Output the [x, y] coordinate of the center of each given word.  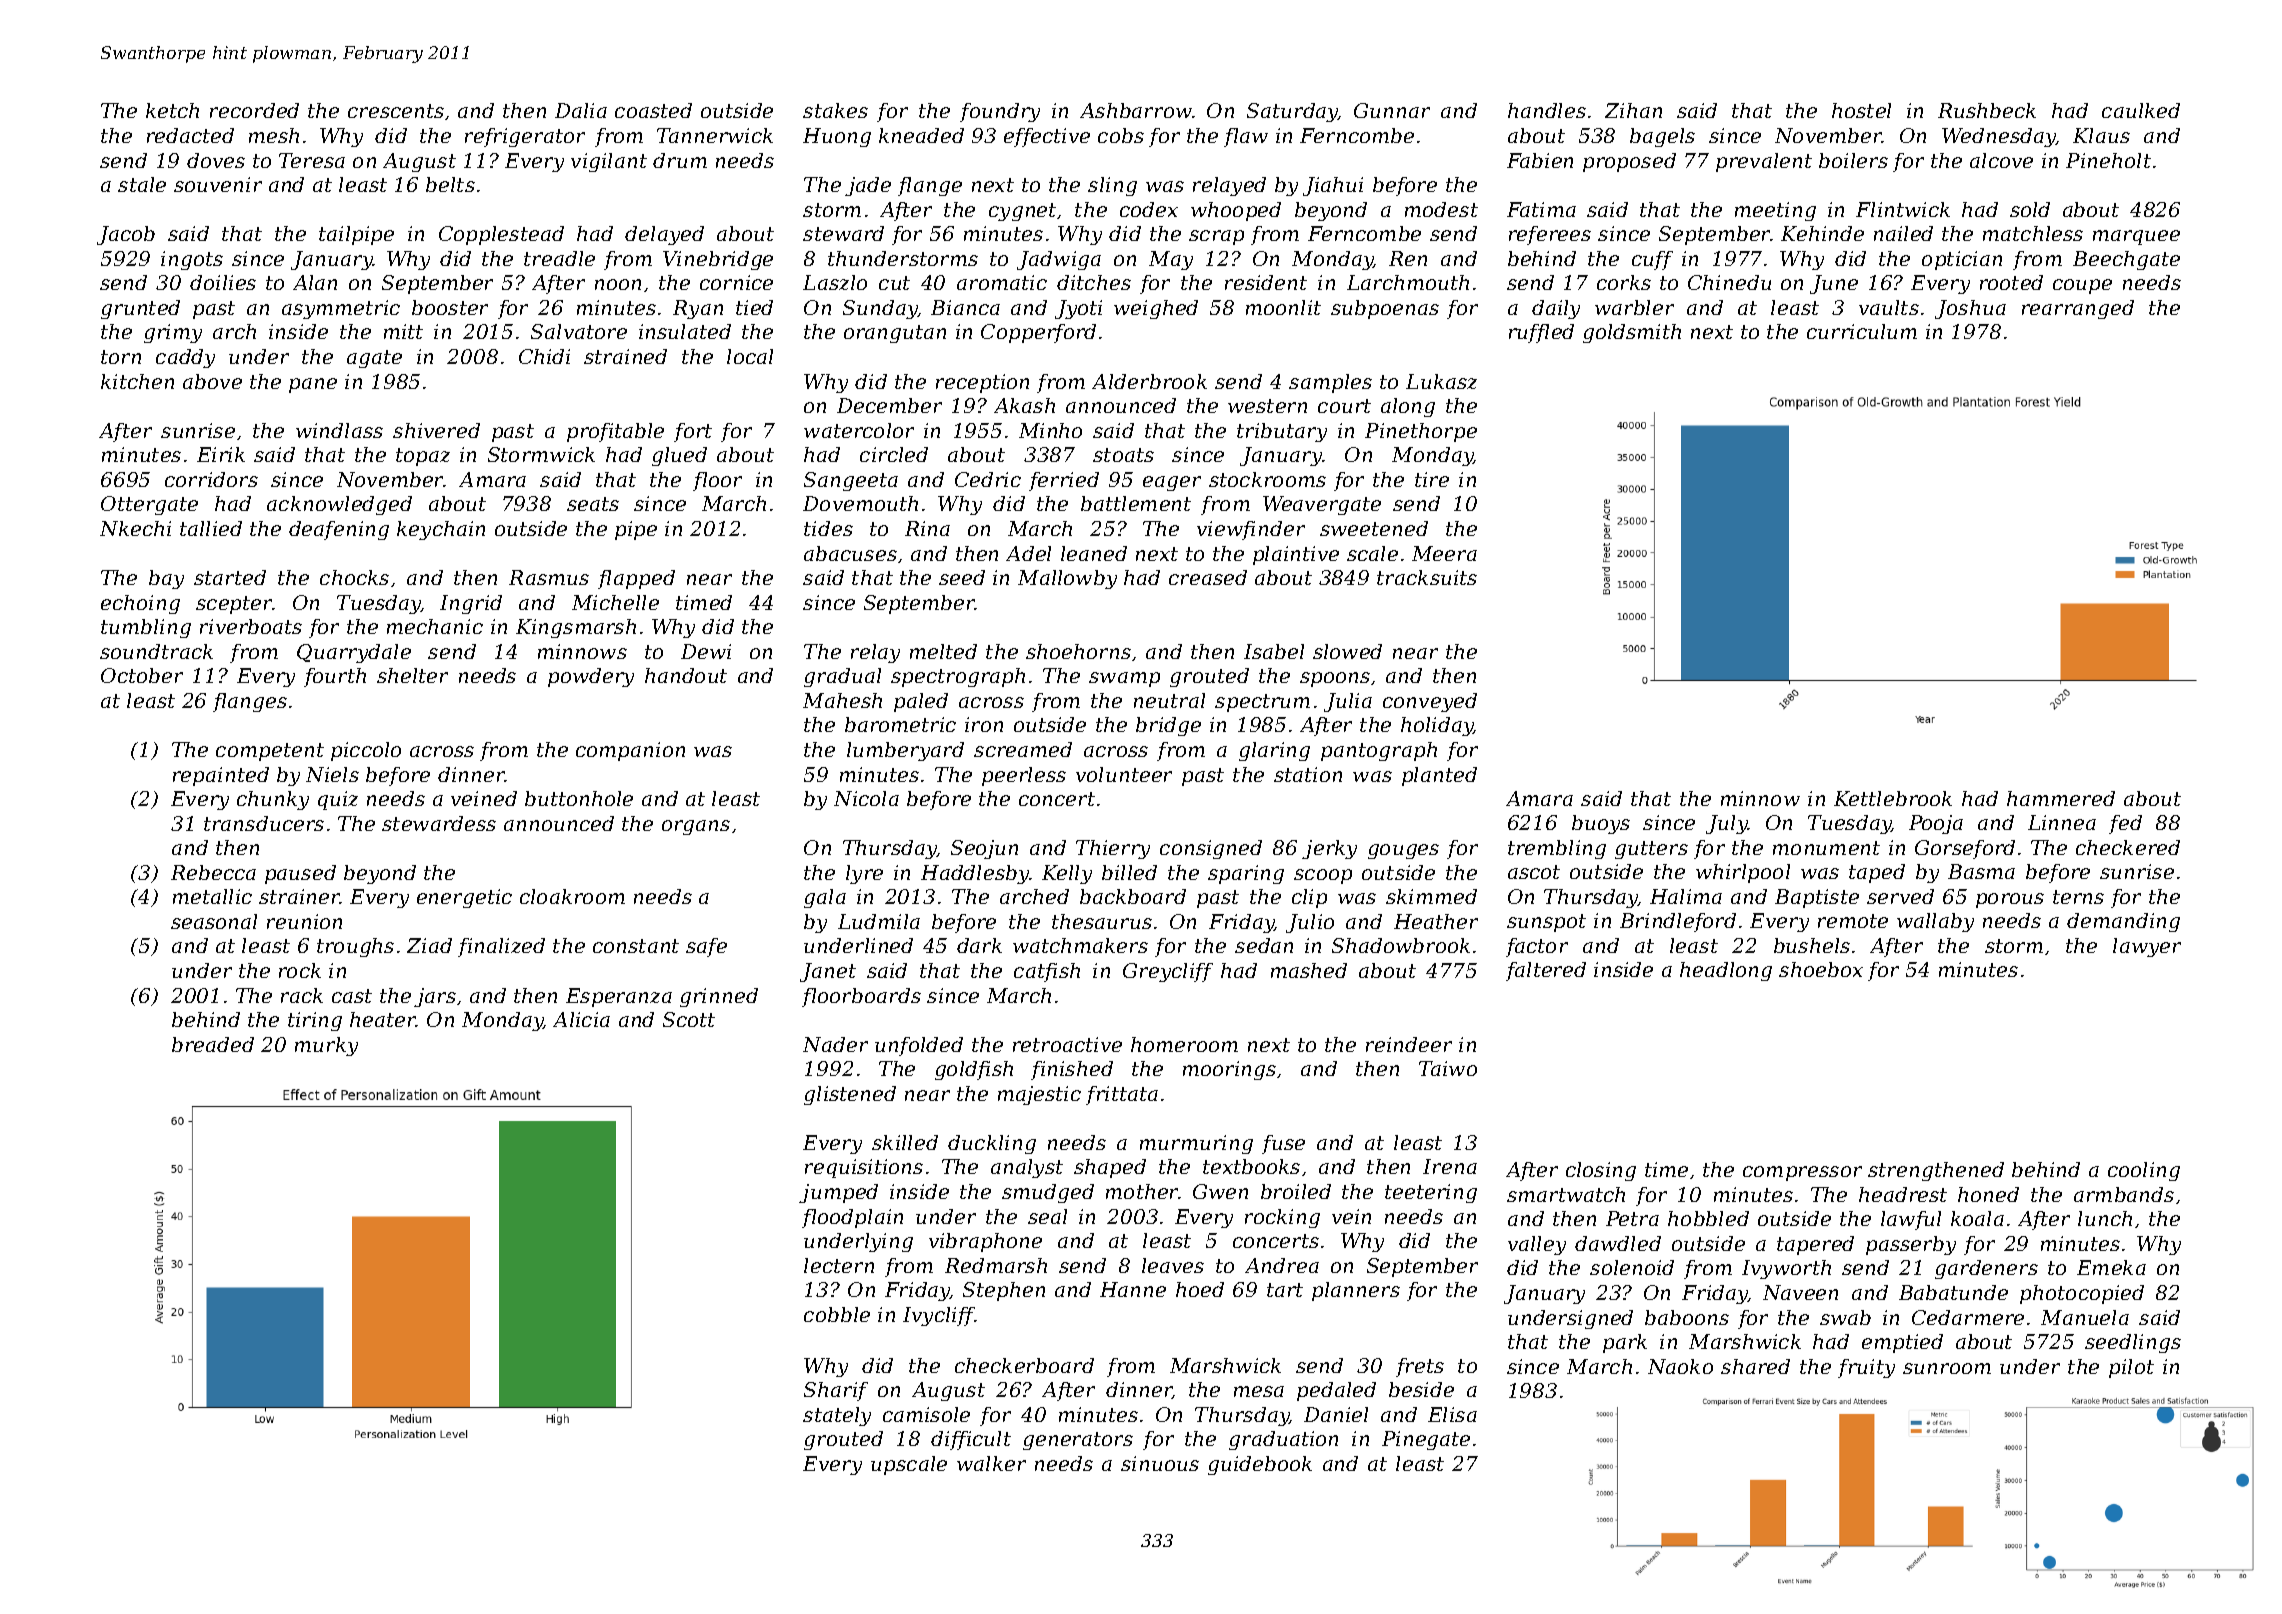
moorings [1229, 1070]
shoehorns [1078, 651]
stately [837, 1416]
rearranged [2078, 309]
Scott [689, 1019]
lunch [2105, 1218]
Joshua [1970, 309]
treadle [559, 258]
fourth [335, 677]
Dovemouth [860, 503]
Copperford [1038, 333]
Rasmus [549, 577]
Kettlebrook [1893, 798]
